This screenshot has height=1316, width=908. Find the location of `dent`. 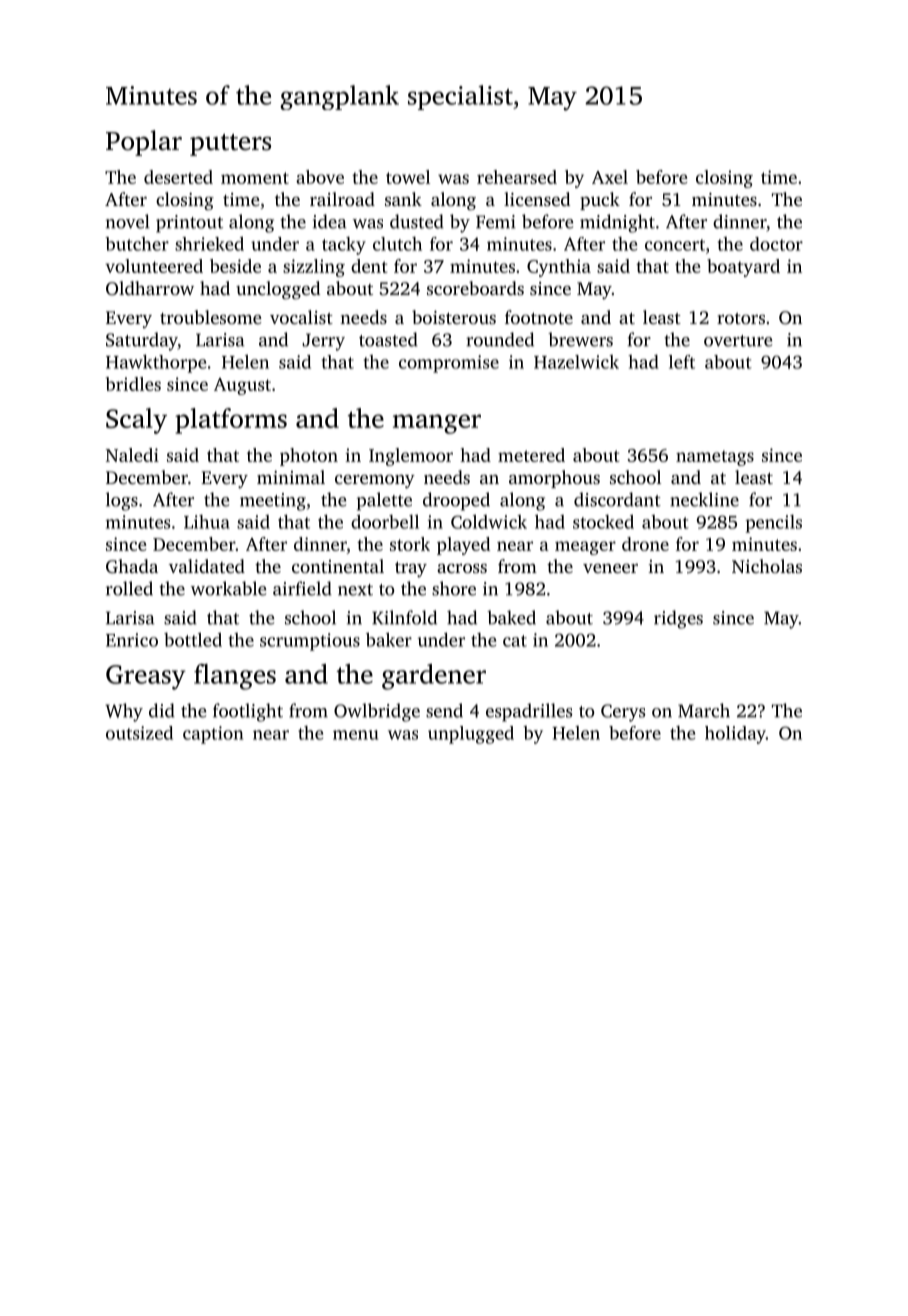

dent is located at coordinates (369, 266).
